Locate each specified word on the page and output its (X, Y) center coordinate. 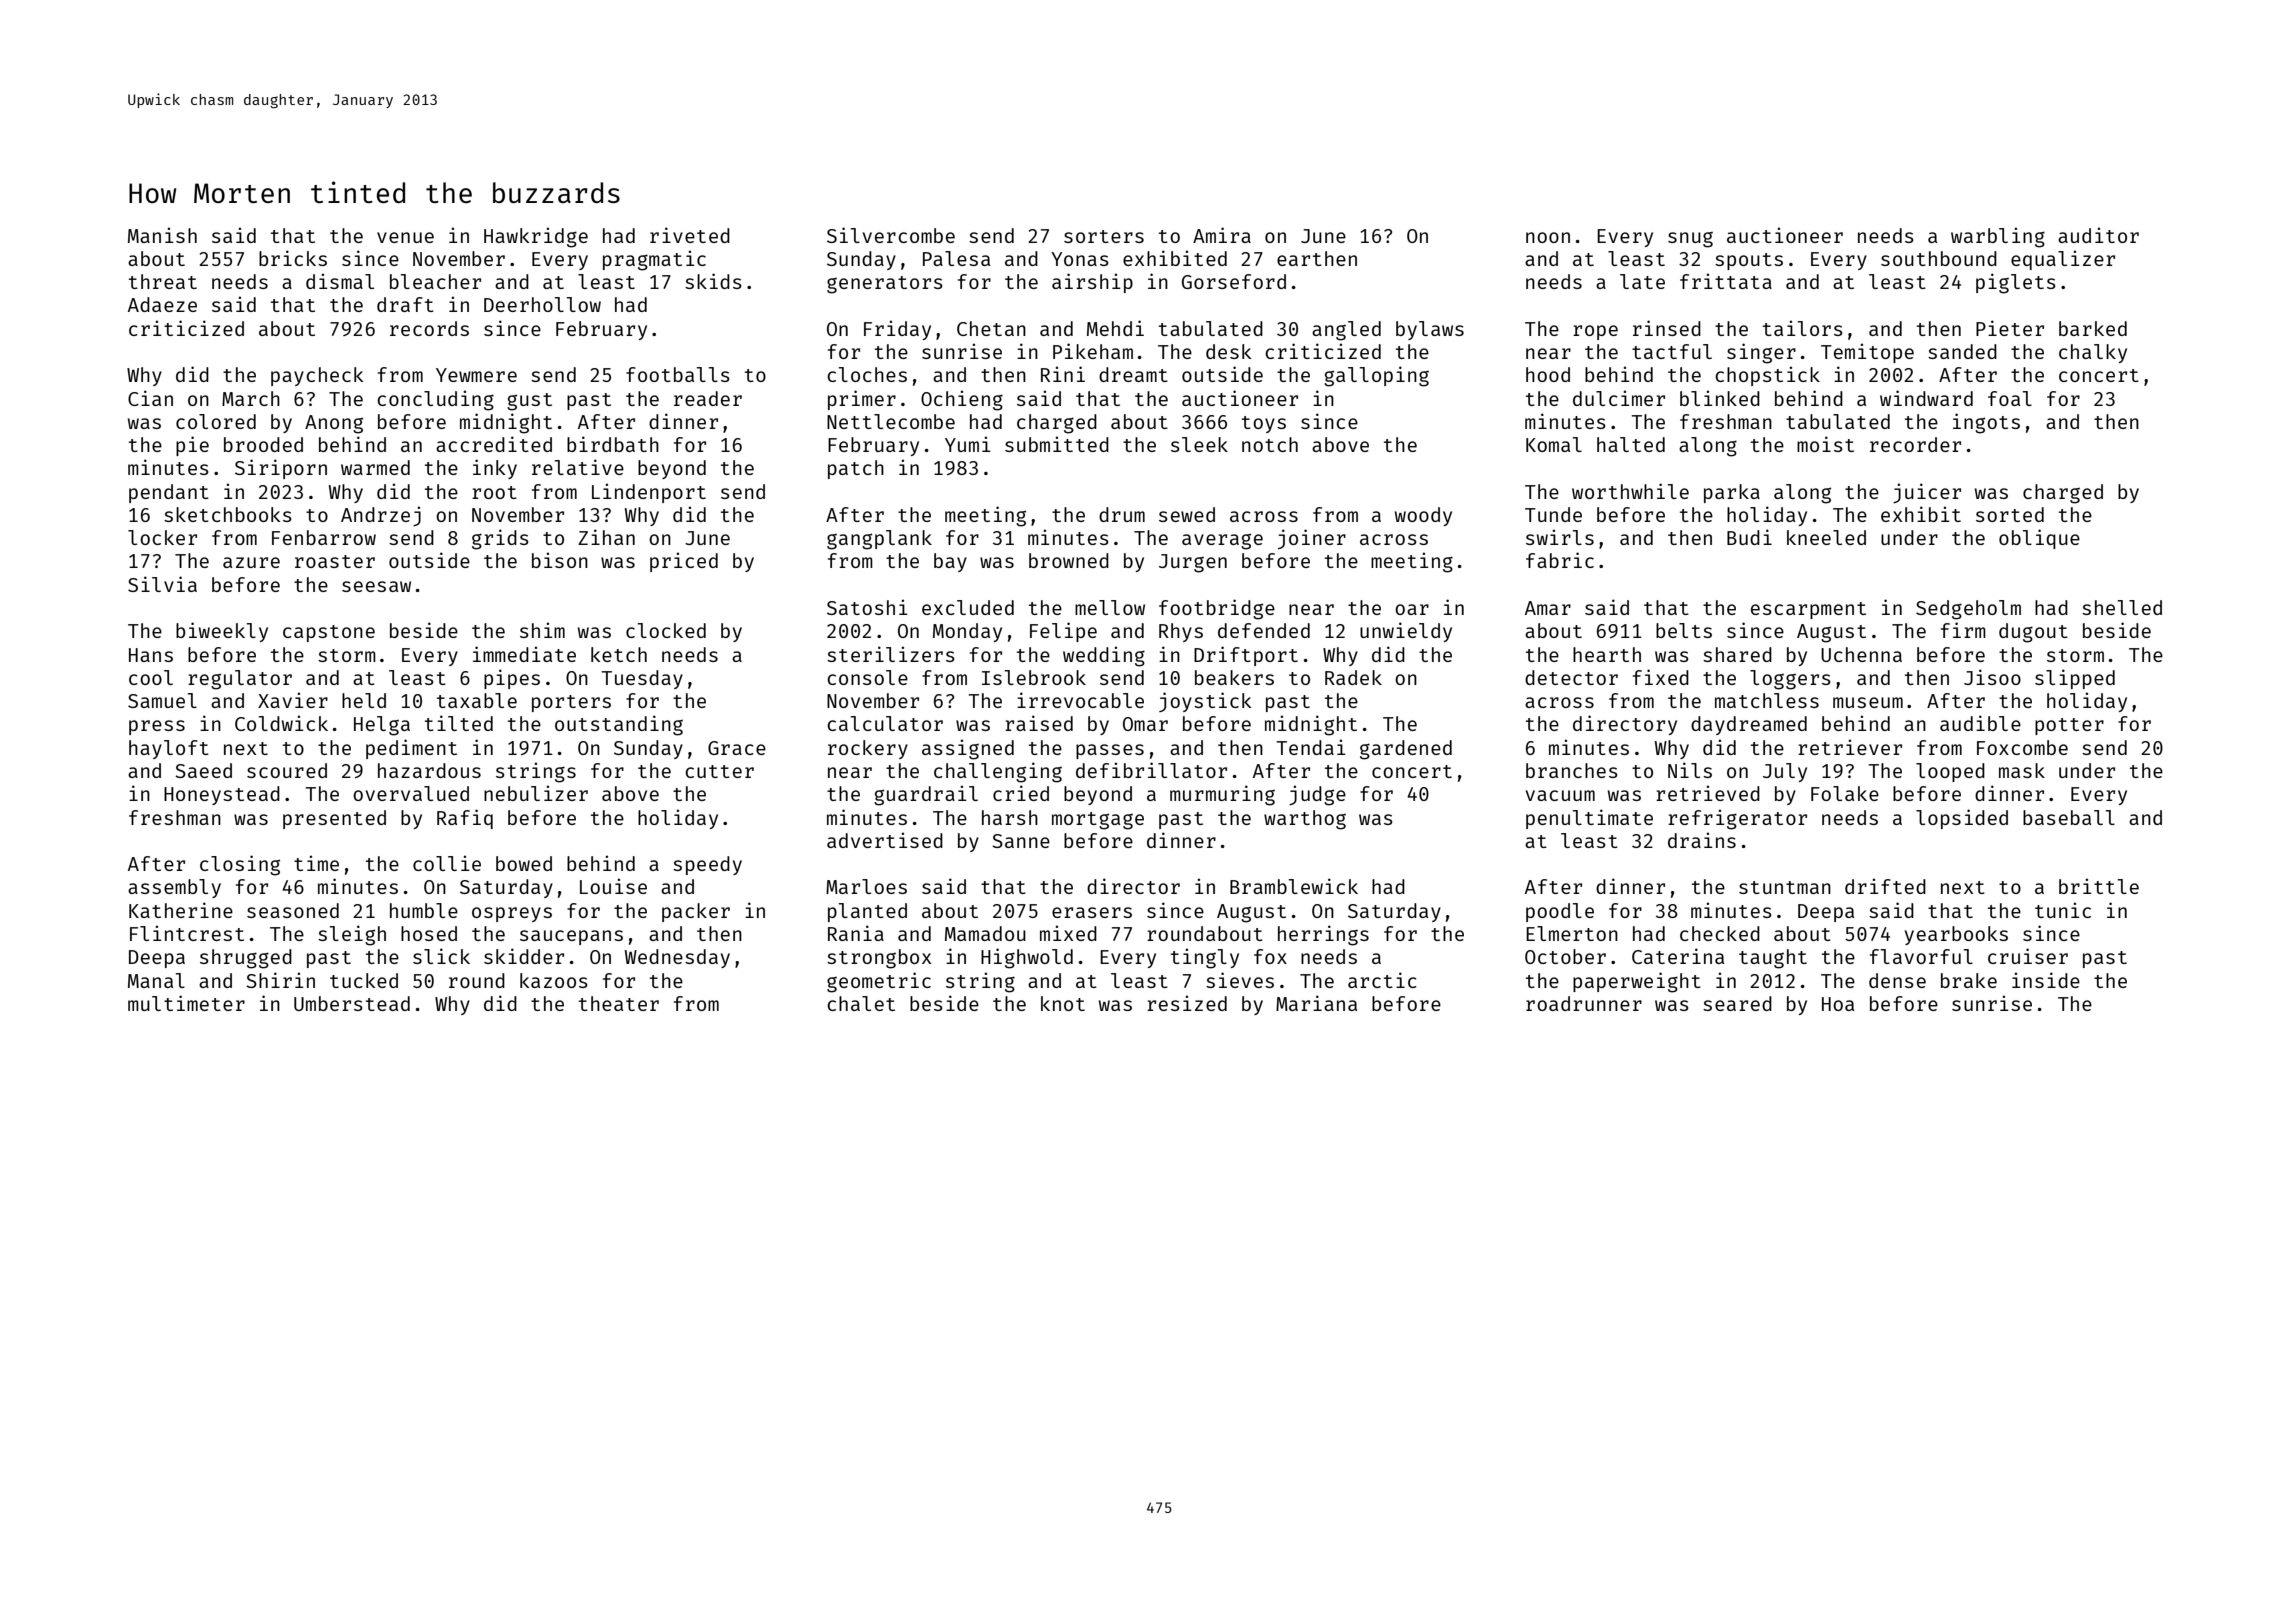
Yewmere (476, 375)
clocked (666, 630)
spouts (1749, 261)
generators (885, 285)
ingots (1986, 423)
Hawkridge (536, 237)
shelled (2122, 607)
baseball (2069, 817)
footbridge (1217, 609)
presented (334, 819)
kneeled (1826, 537)
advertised (885, 840)
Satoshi (867, 607)
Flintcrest (187, 933)
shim (542, 630)
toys (1264, 424)
